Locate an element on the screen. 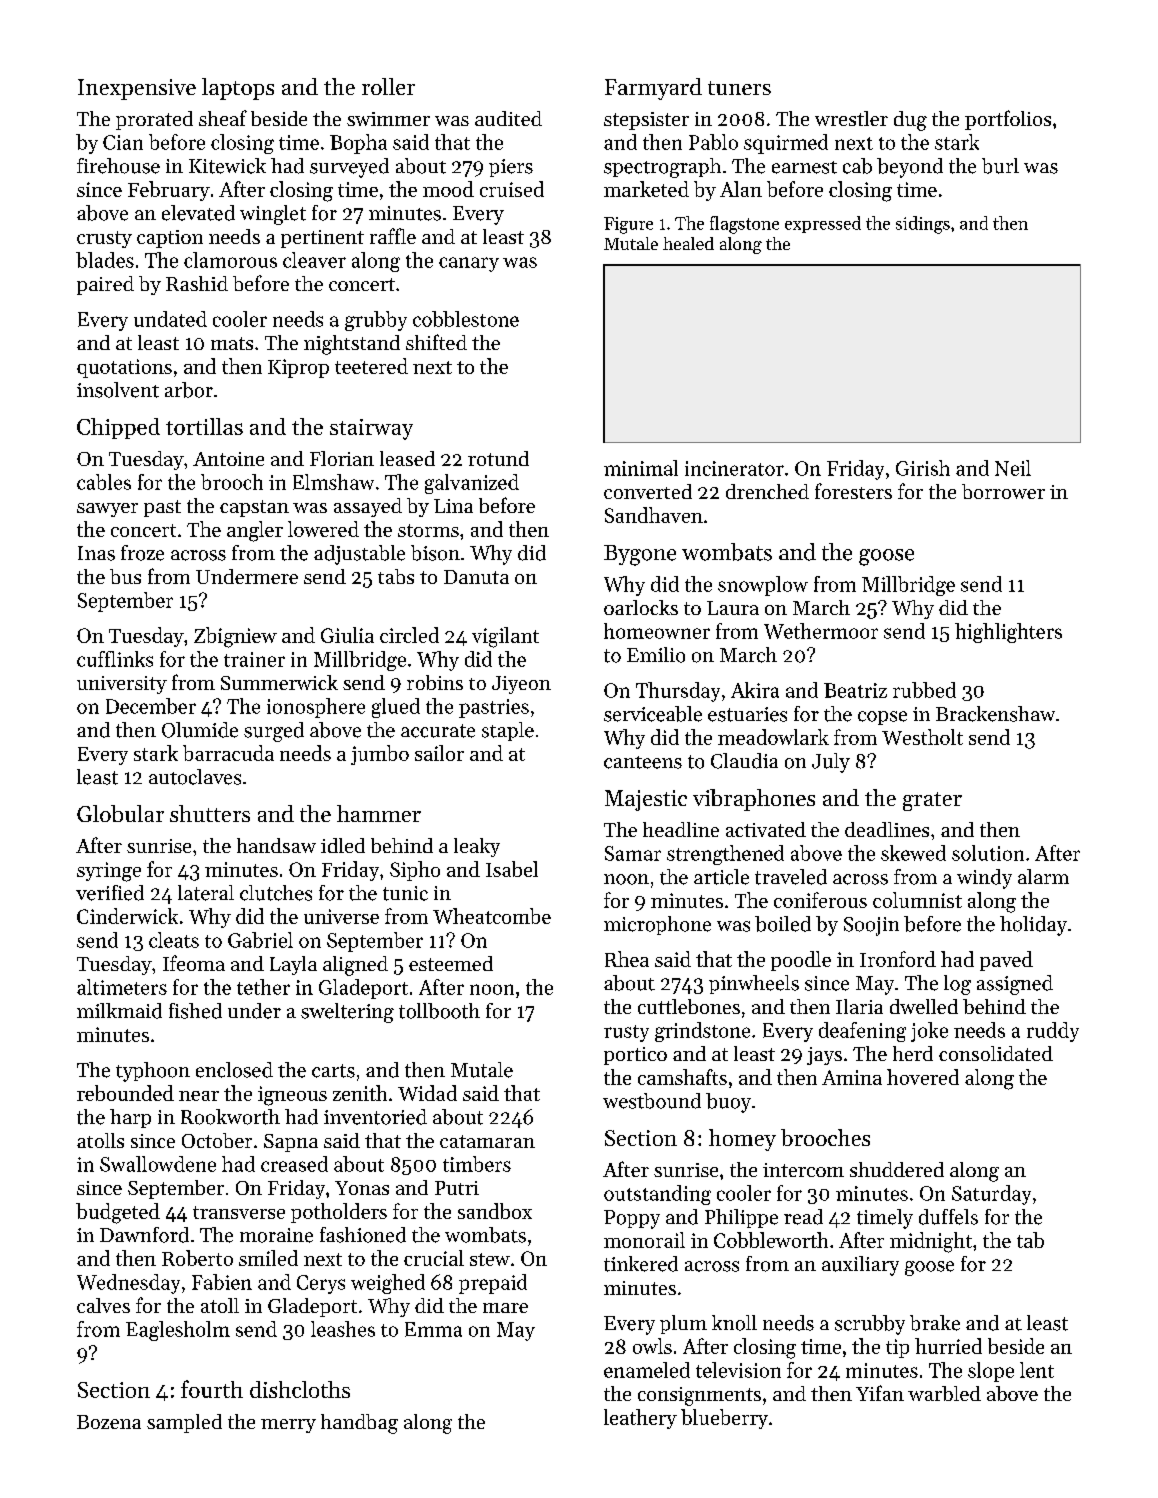 This screenshot has height=1498, width=1158. expressed is located at coordinates (823, 224).
